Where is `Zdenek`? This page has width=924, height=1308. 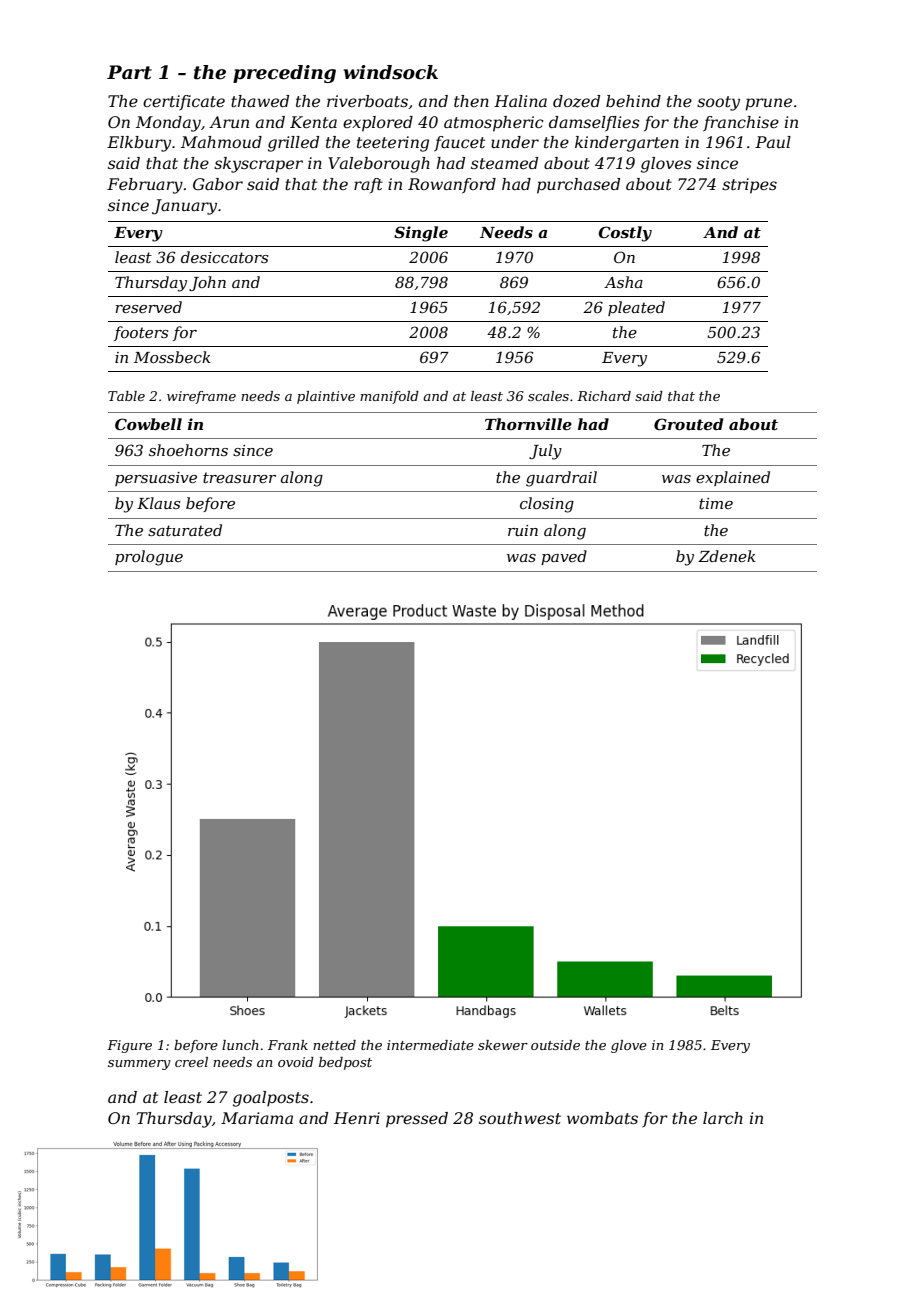 Zdenek is located at coordinates (727, 556).
